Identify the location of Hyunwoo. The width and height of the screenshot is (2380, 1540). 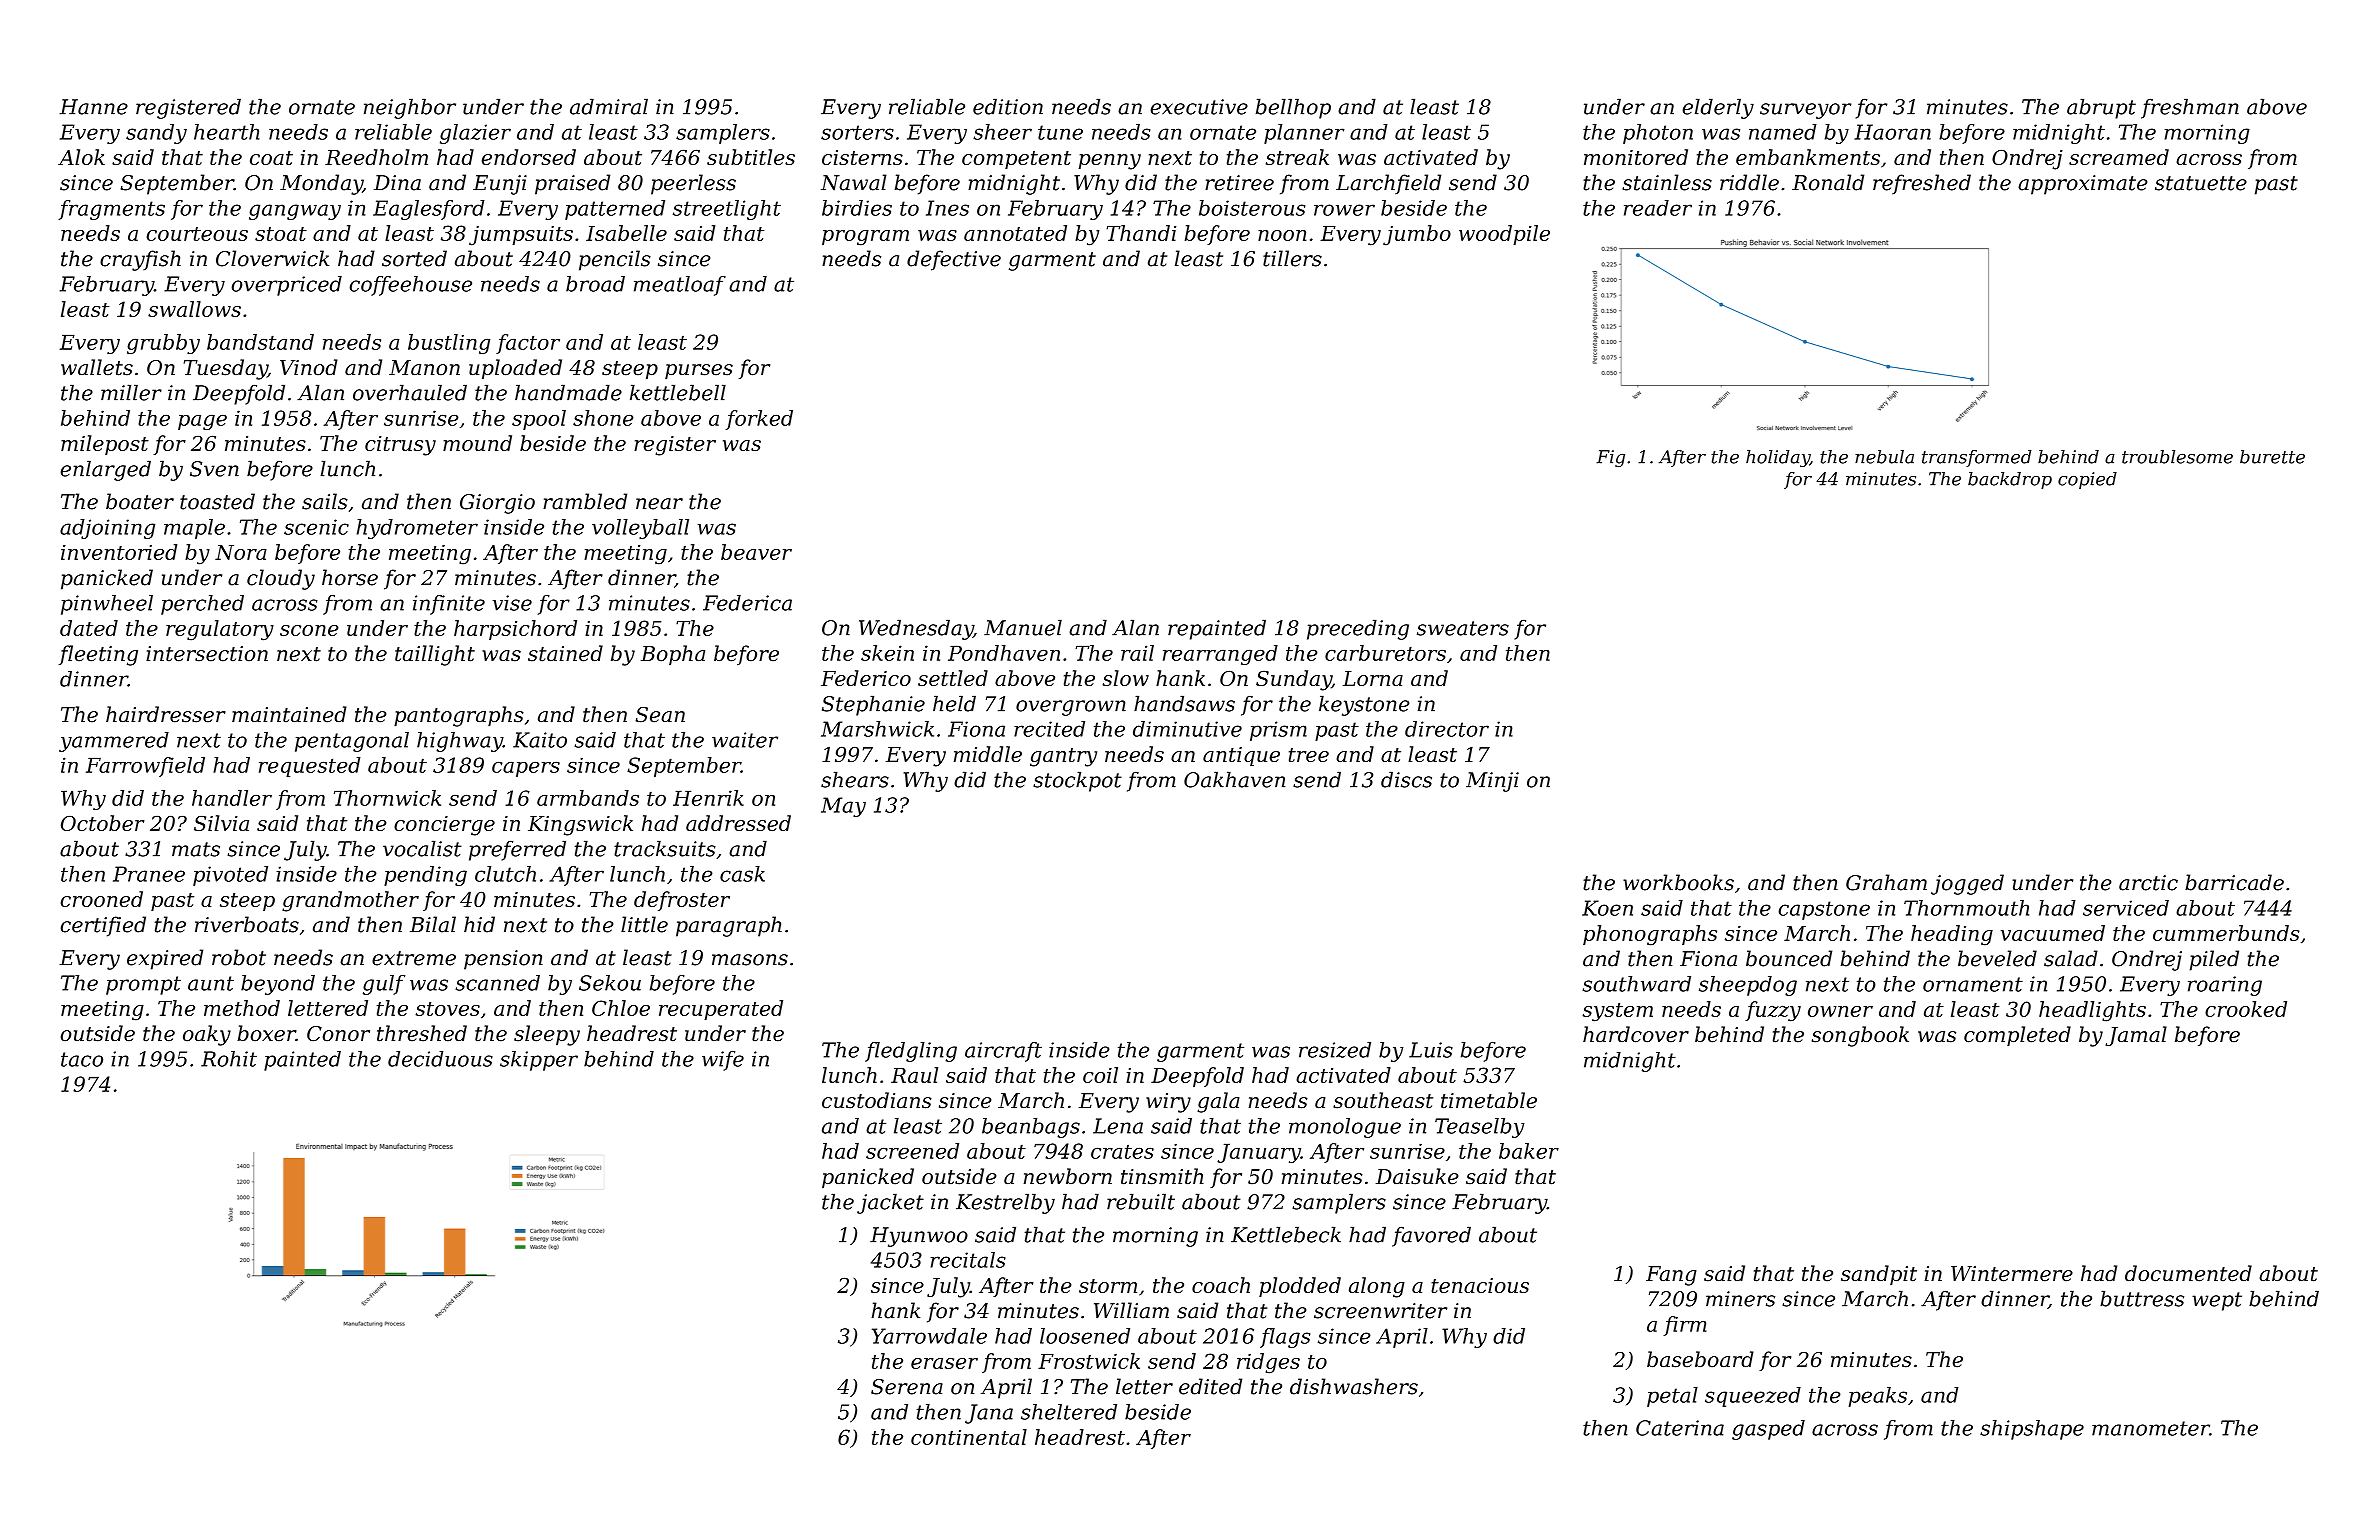
(919, 1237).
